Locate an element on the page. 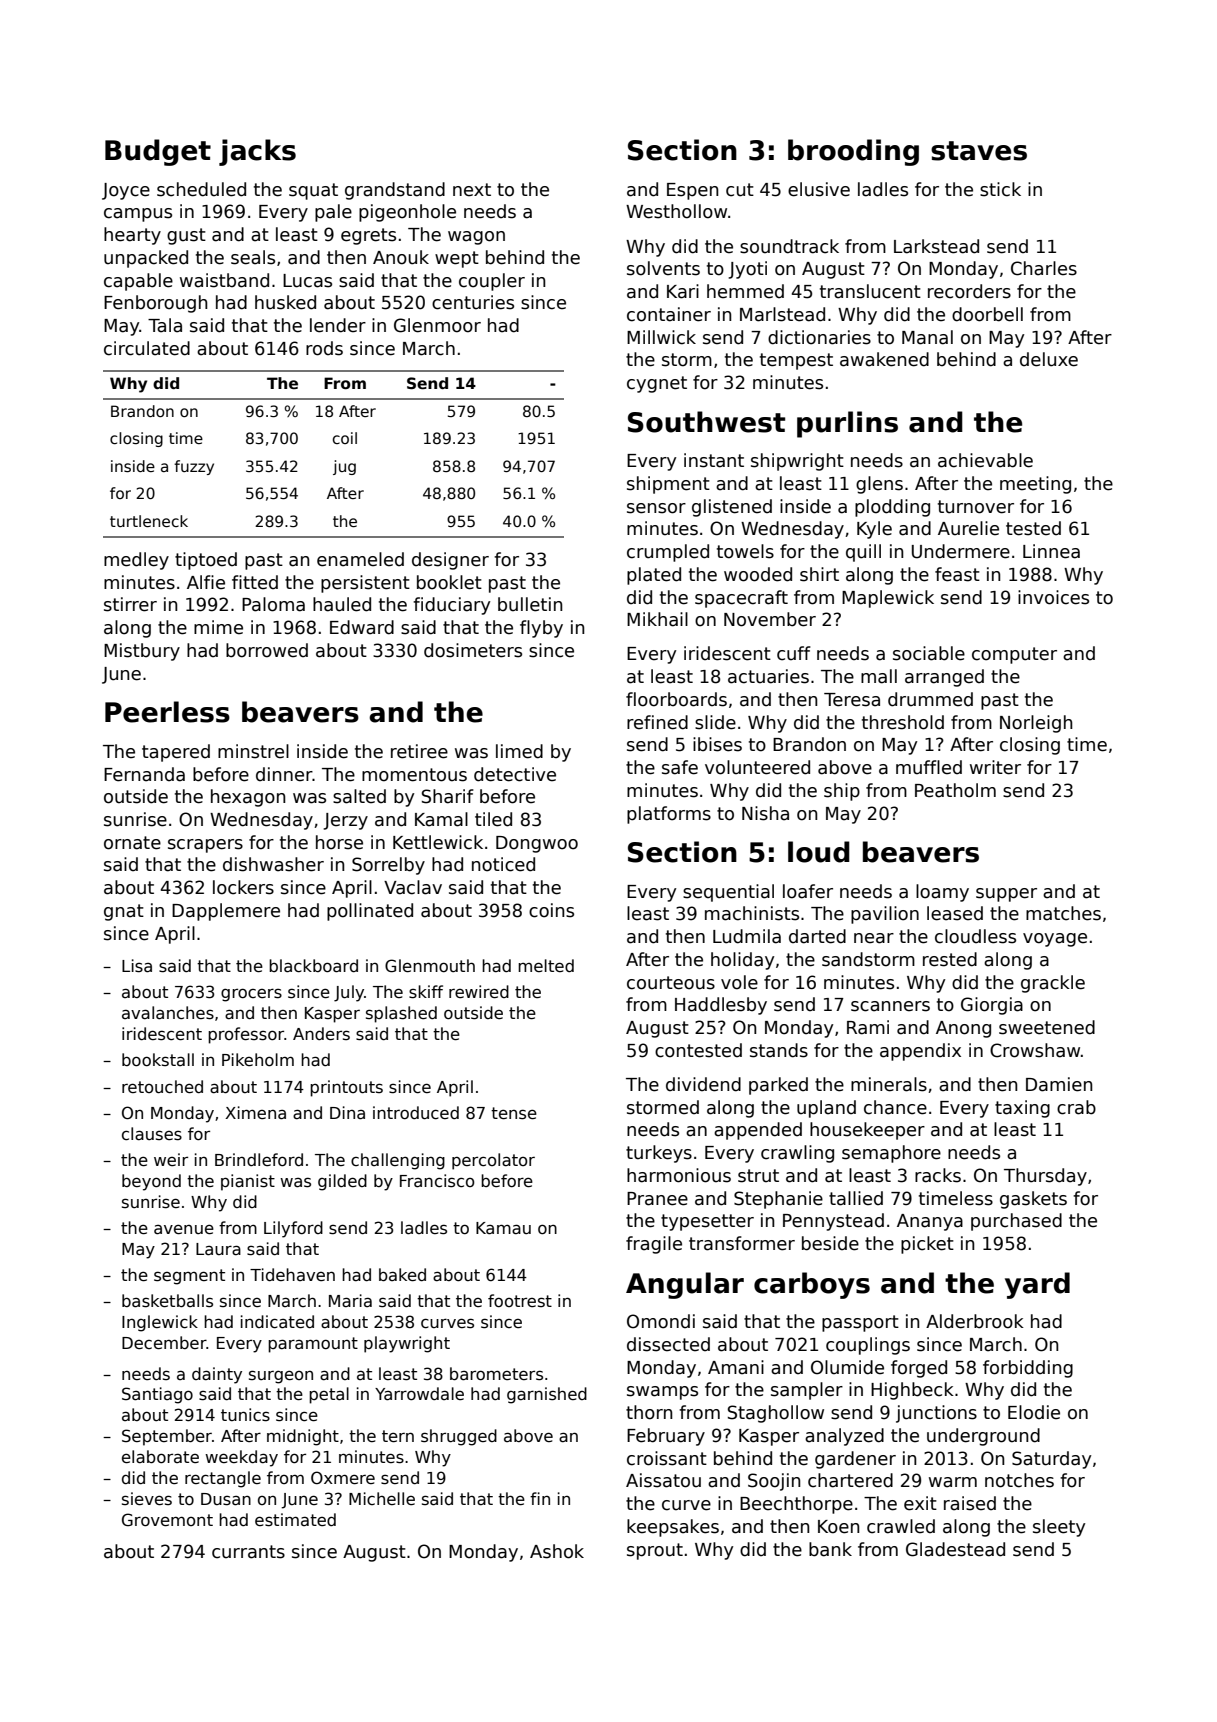  invoices is located at coordinates (1053, 597).
